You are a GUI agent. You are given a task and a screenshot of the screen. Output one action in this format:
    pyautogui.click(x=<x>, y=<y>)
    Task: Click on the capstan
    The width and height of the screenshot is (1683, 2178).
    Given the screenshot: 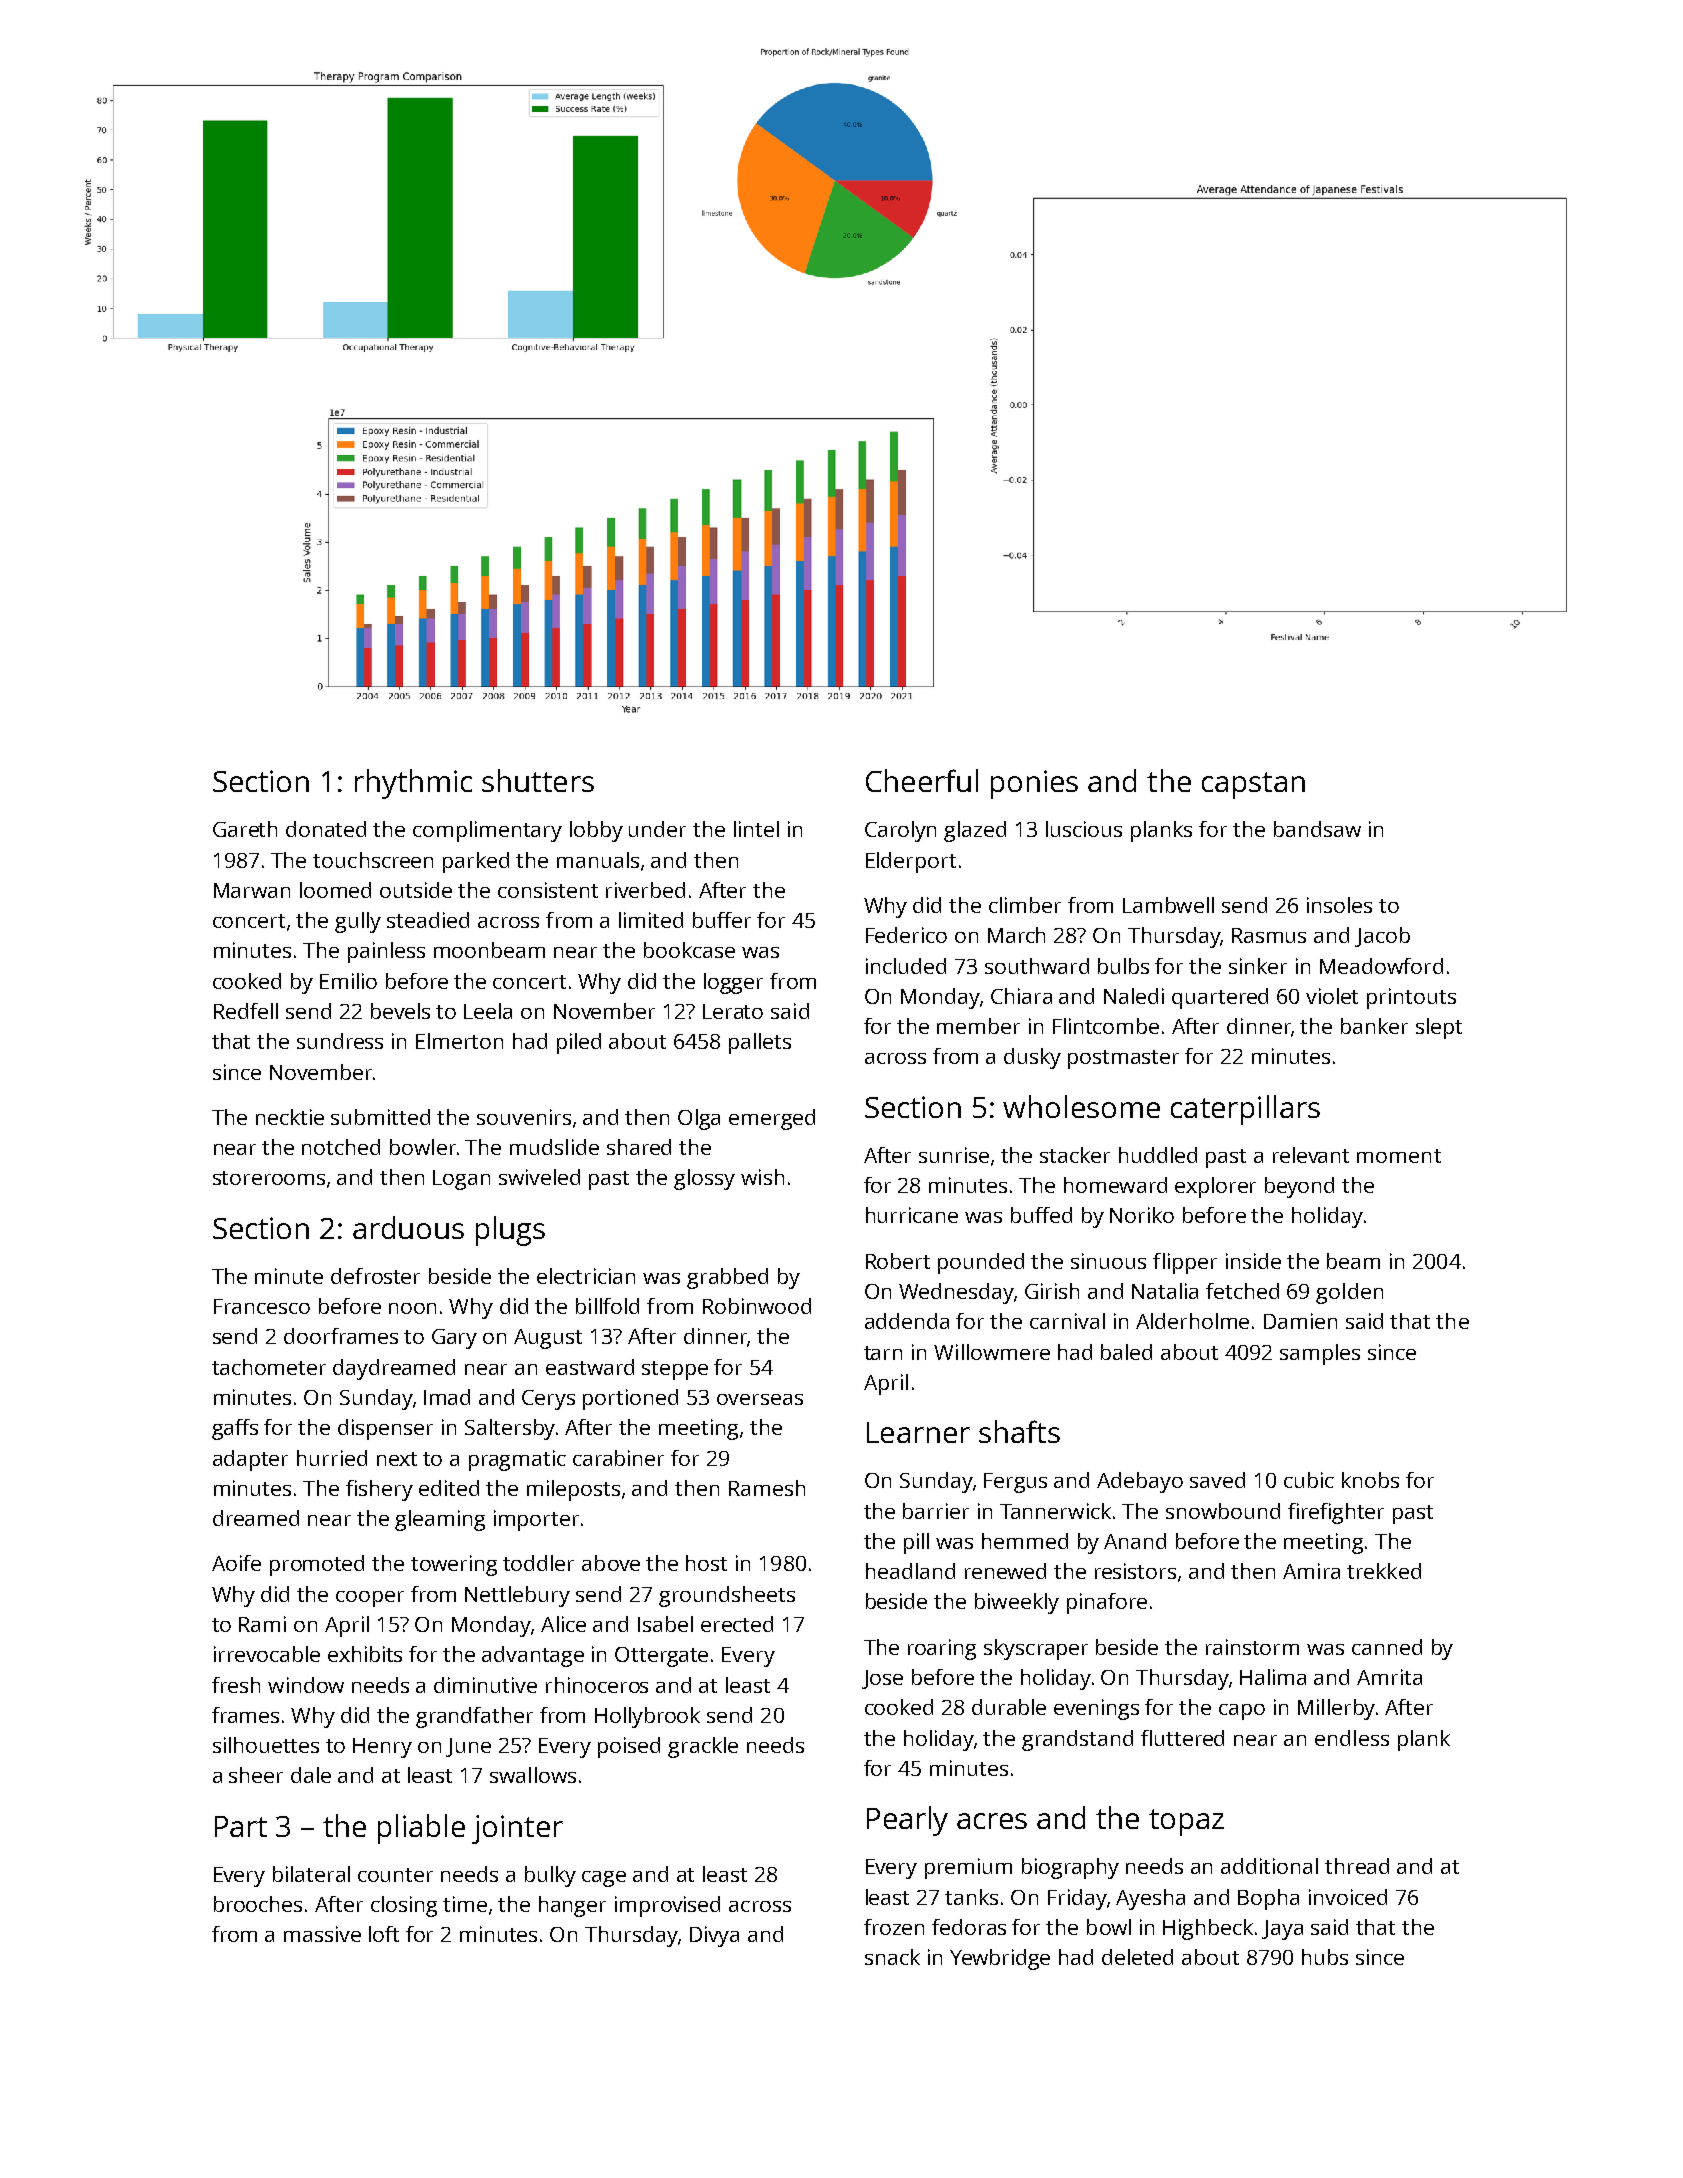 What is the action you would take?
    pyautogui.click(x=1253, y=785)
